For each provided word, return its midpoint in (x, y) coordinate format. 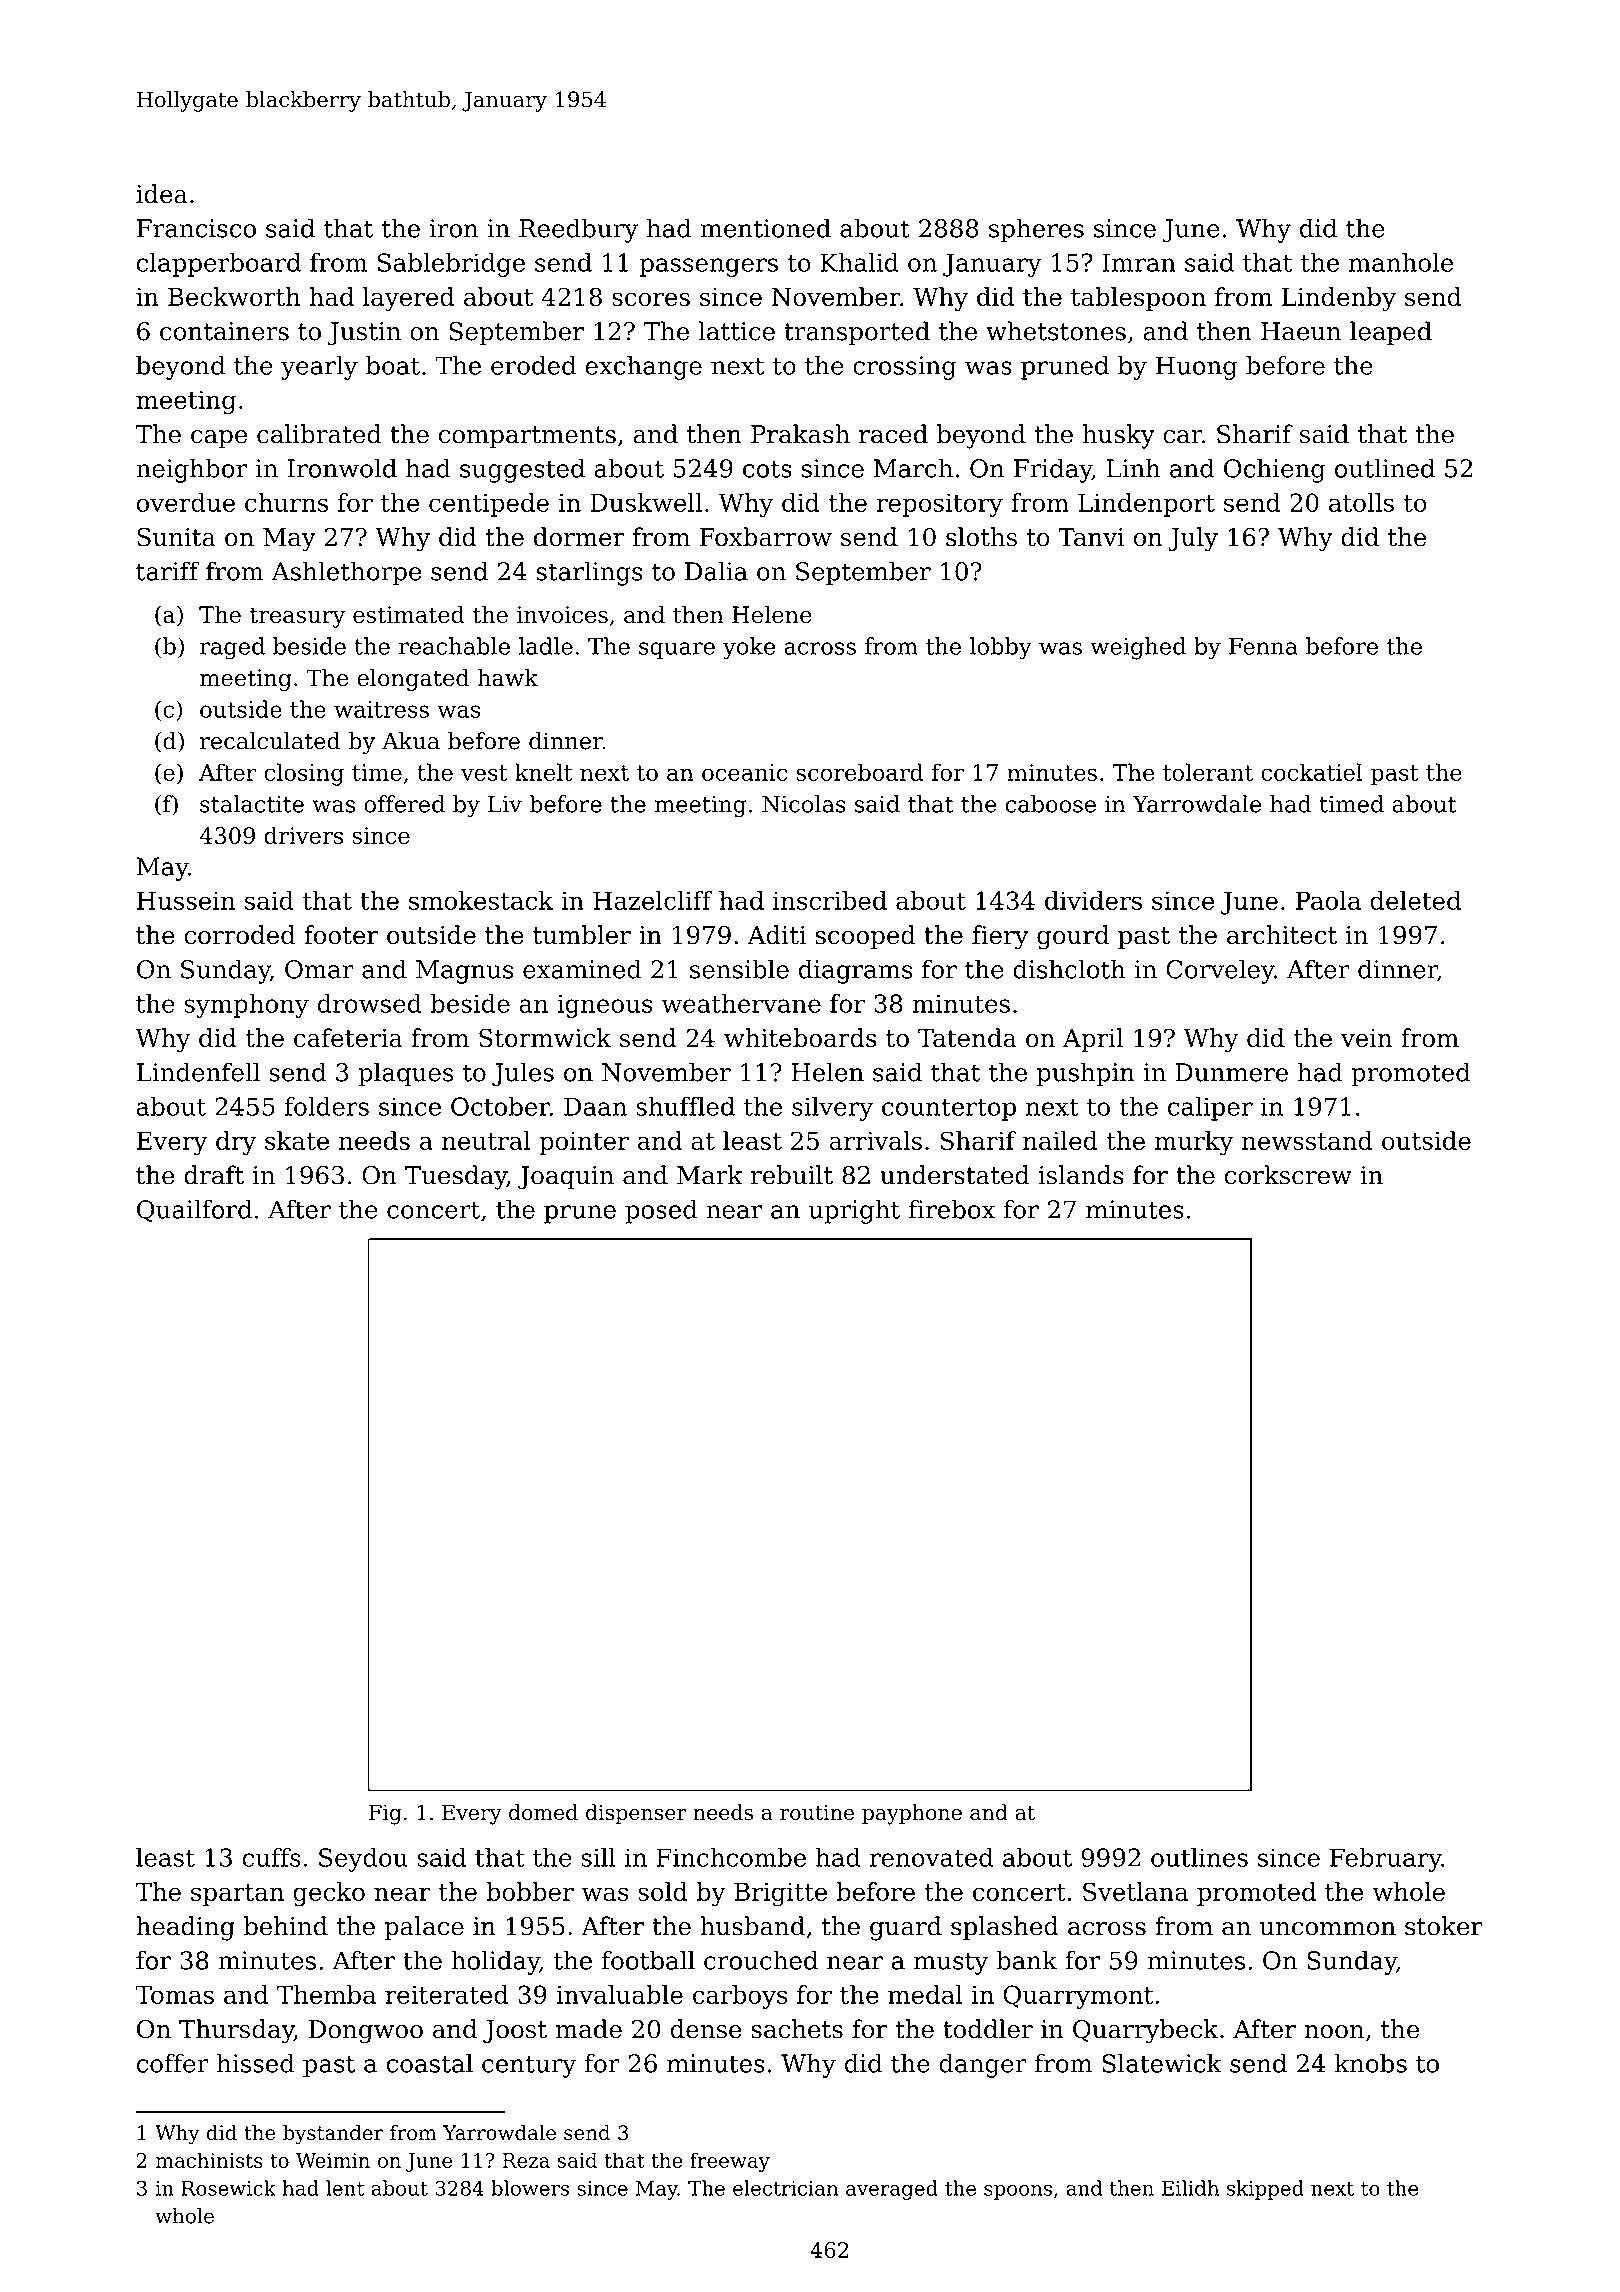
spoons (1018, 2192)
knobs (1371, 2063)
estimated (409, 614)
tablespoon (1138, 299)
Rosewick (228, 2188)
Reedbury (578, 230)
